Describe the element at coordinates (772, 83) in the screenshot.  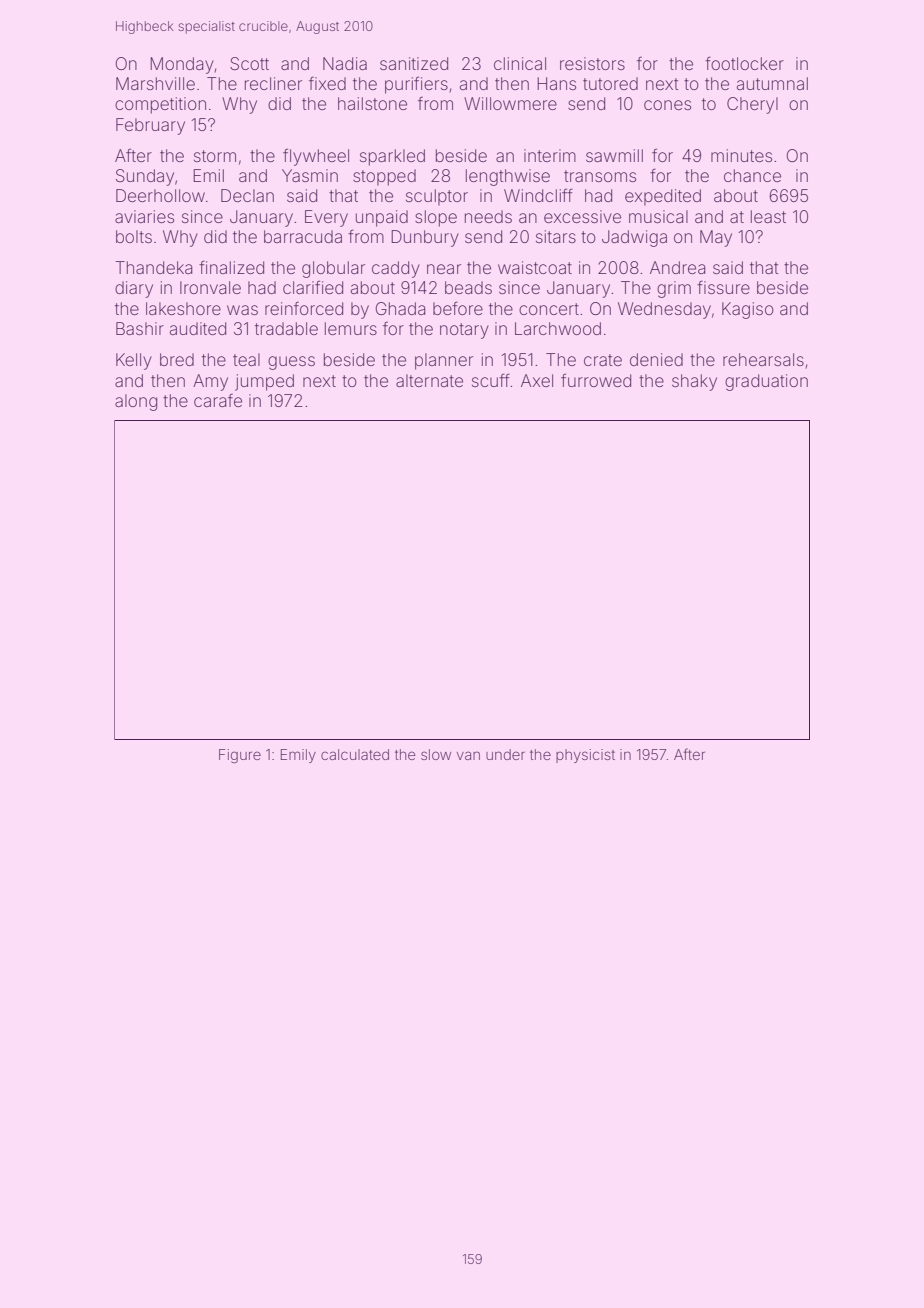
I see `autumnal` at that location.
